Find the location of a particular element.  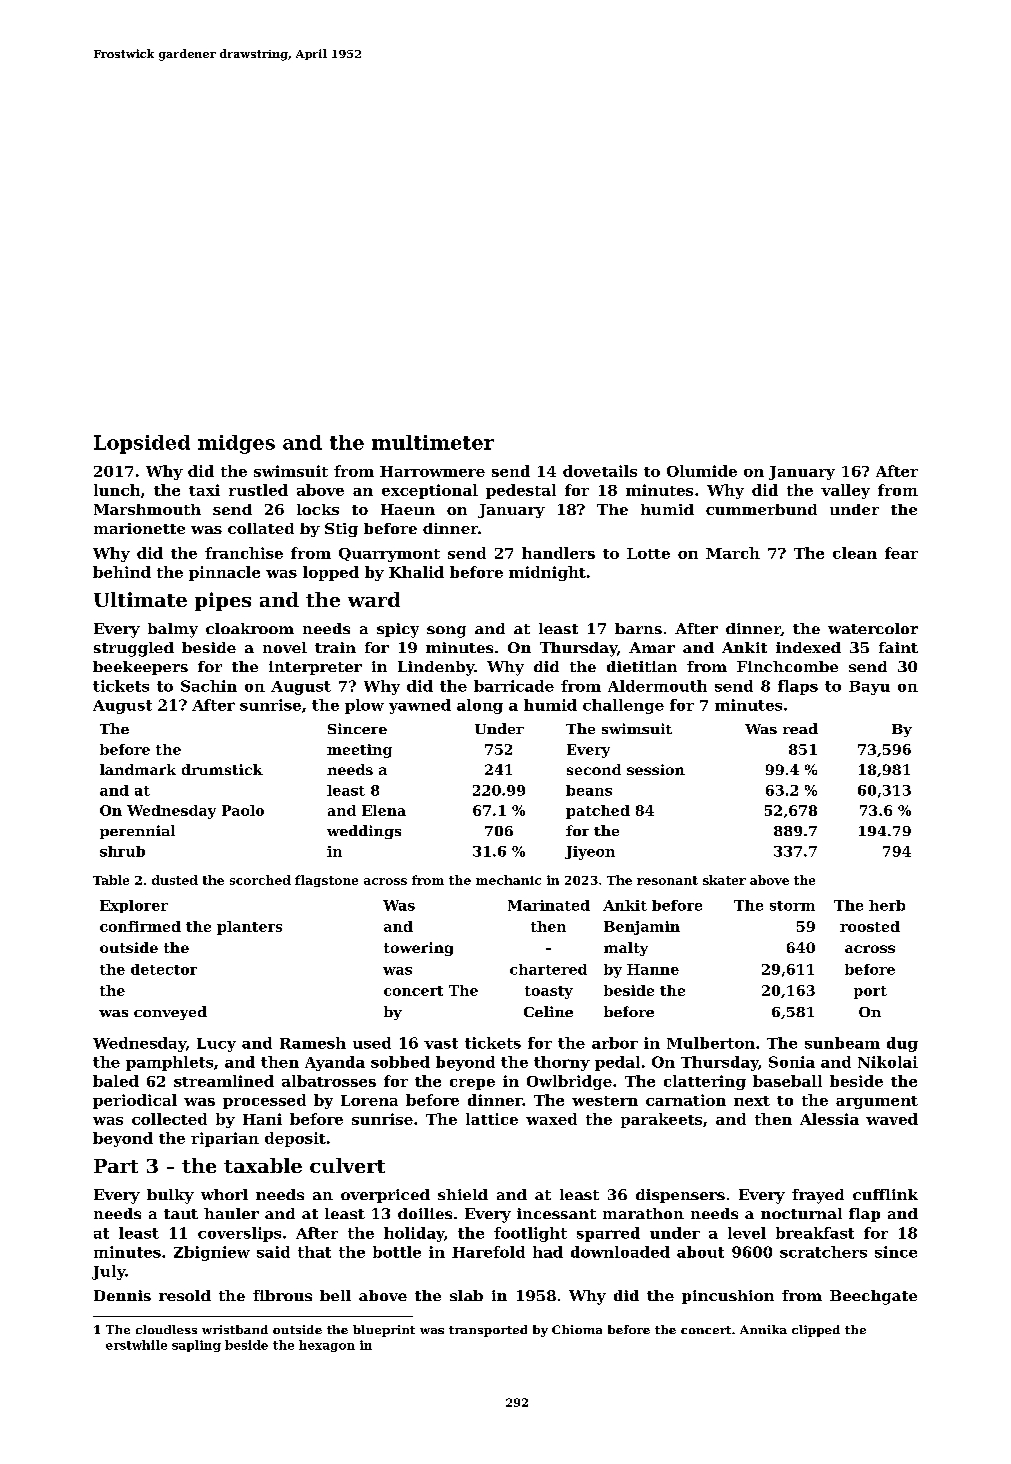

detector is located at coordinates (164, 969).
